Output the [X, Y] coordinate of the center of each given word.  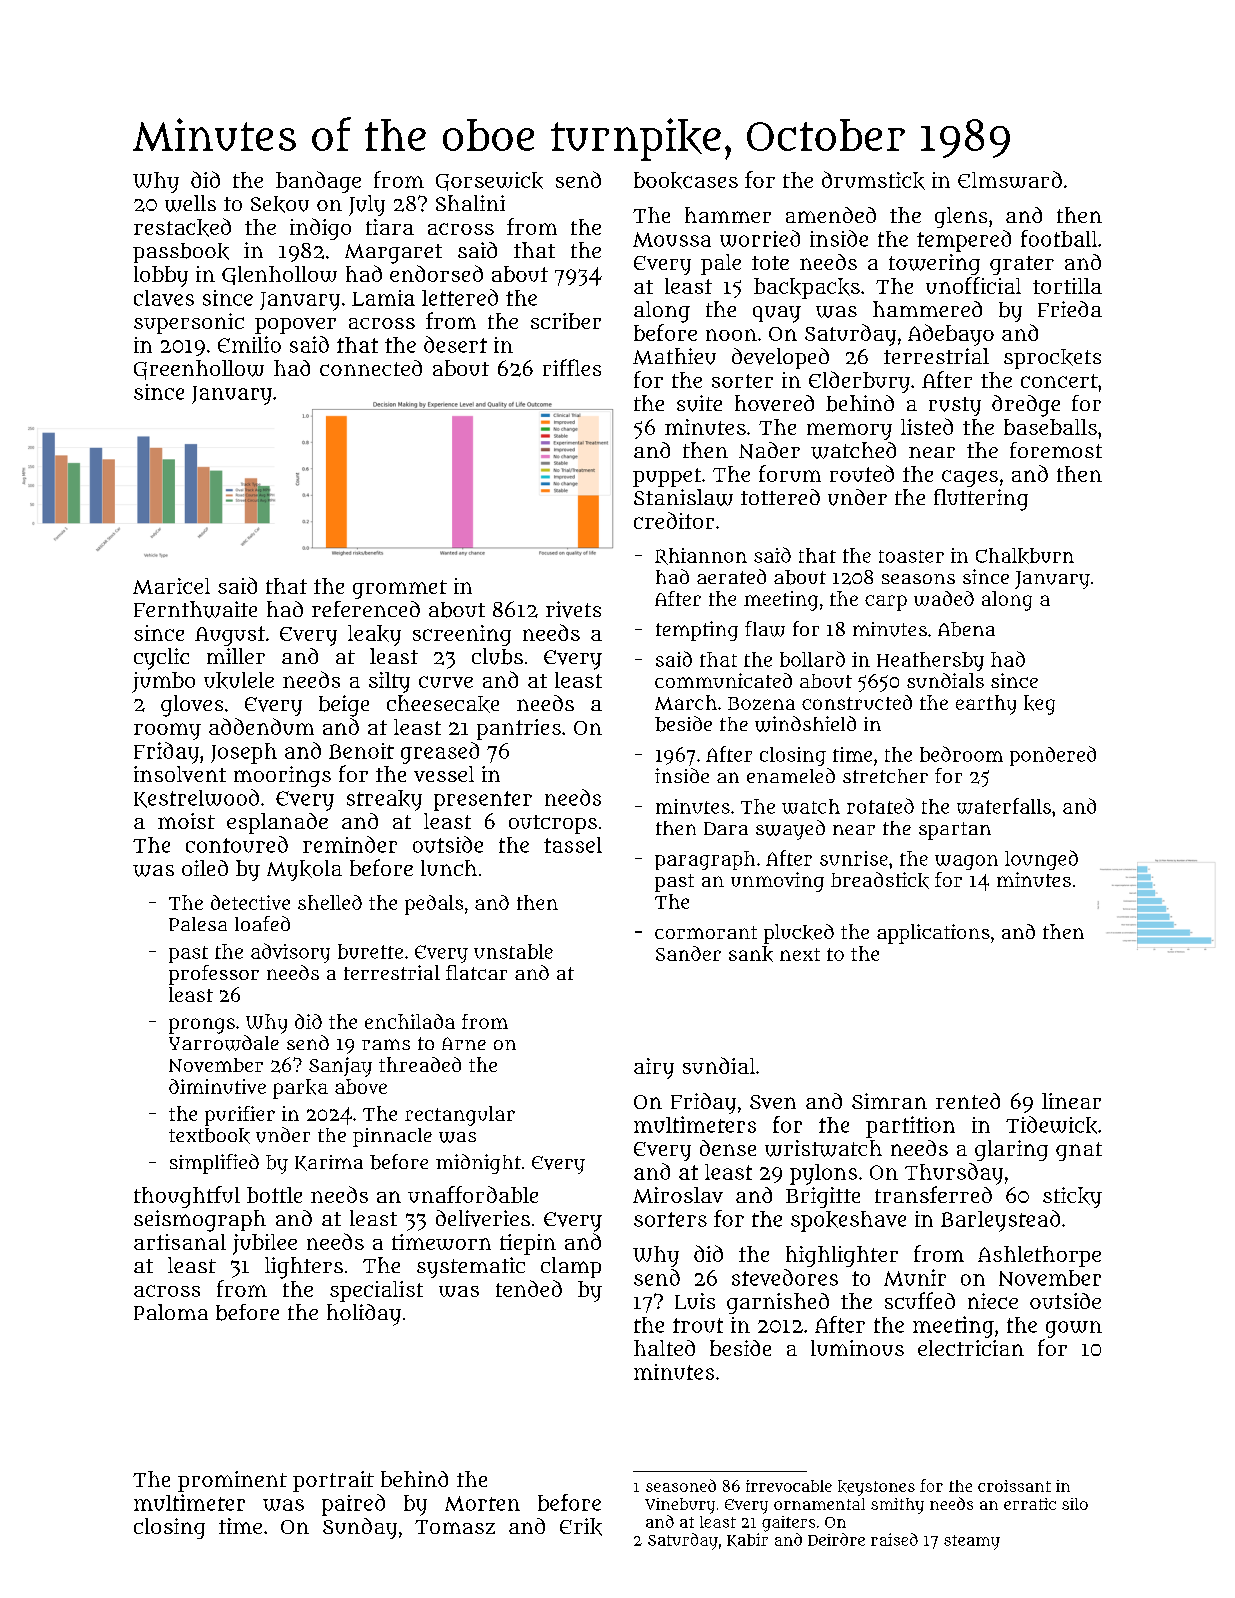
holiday [364, 1315]
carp [886, 603]
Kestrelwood [196, 798]
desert [455, 344]
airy [654, 1068]
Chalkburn [1025, 556]
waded [944, 598]
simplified [214, 1164]
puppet [667, 477]
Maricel [171, 586]
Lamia [383, 298]
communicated [723, 680]
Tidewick [1051, 1125]
